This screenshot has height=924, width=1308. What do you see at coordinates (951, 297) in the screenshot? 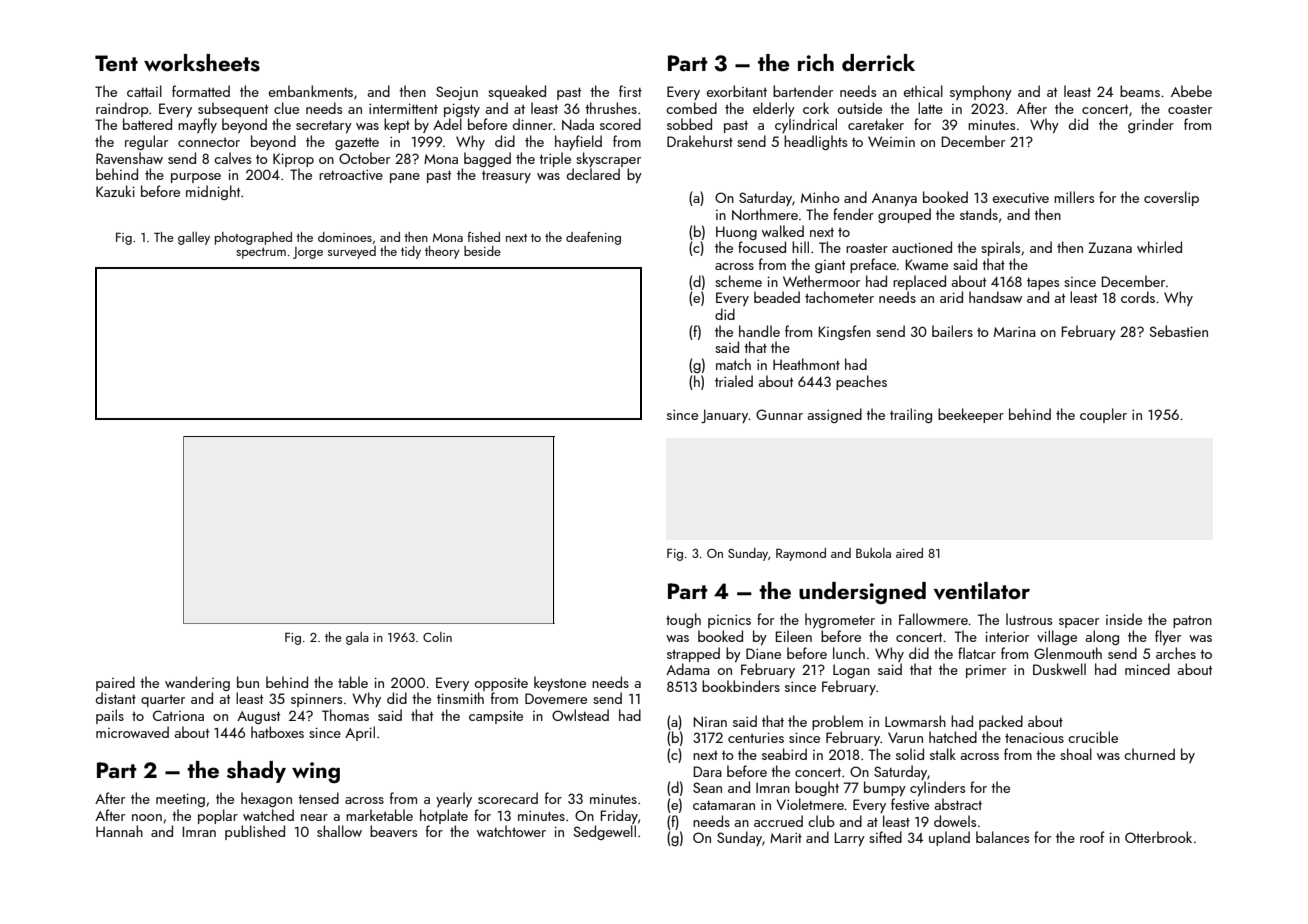
I see `arid` at bounding box center [951, 297].
